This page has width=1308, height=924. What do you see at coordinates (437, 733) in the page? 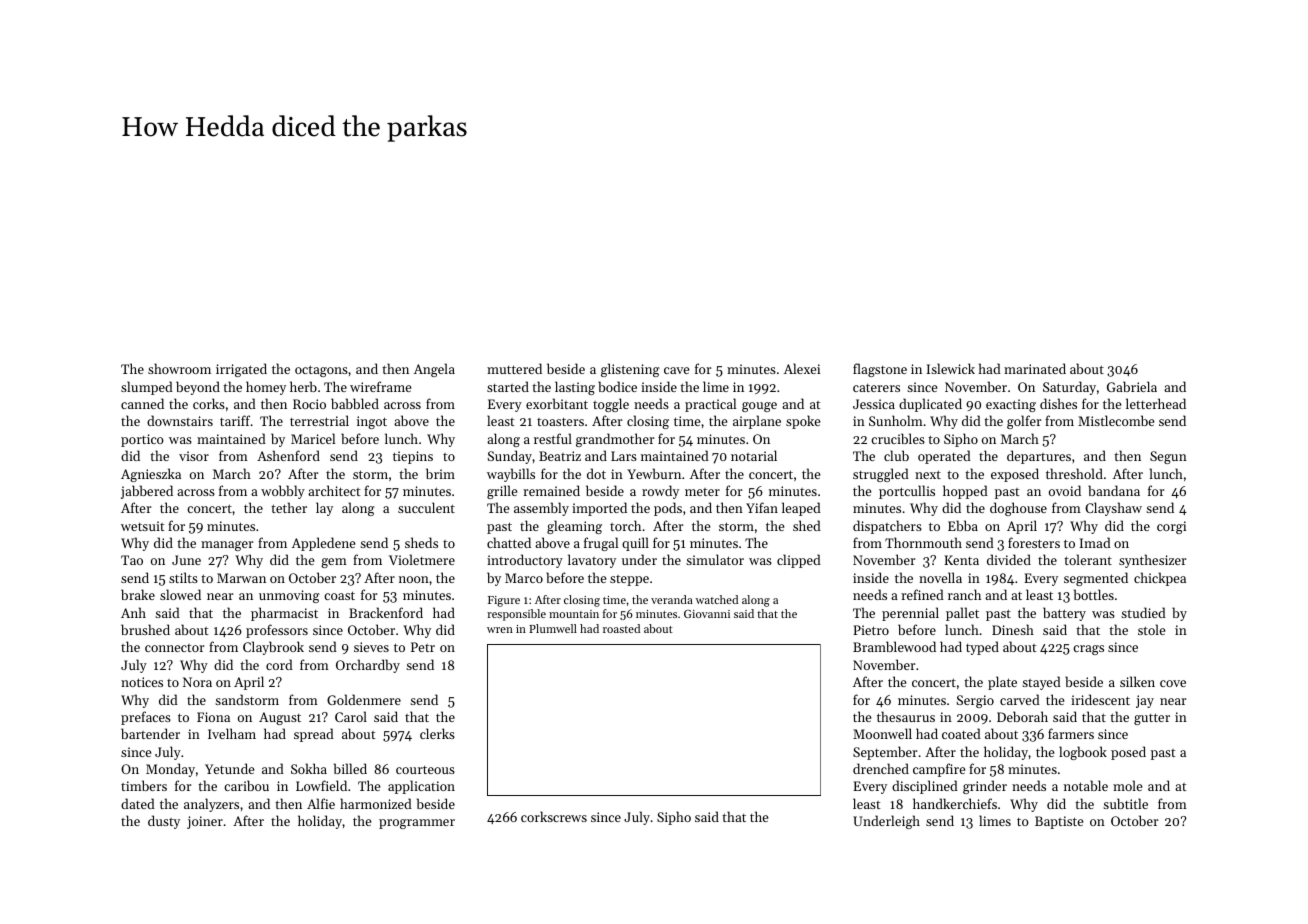
I see `clerks` at bounding box center [437, 733].
